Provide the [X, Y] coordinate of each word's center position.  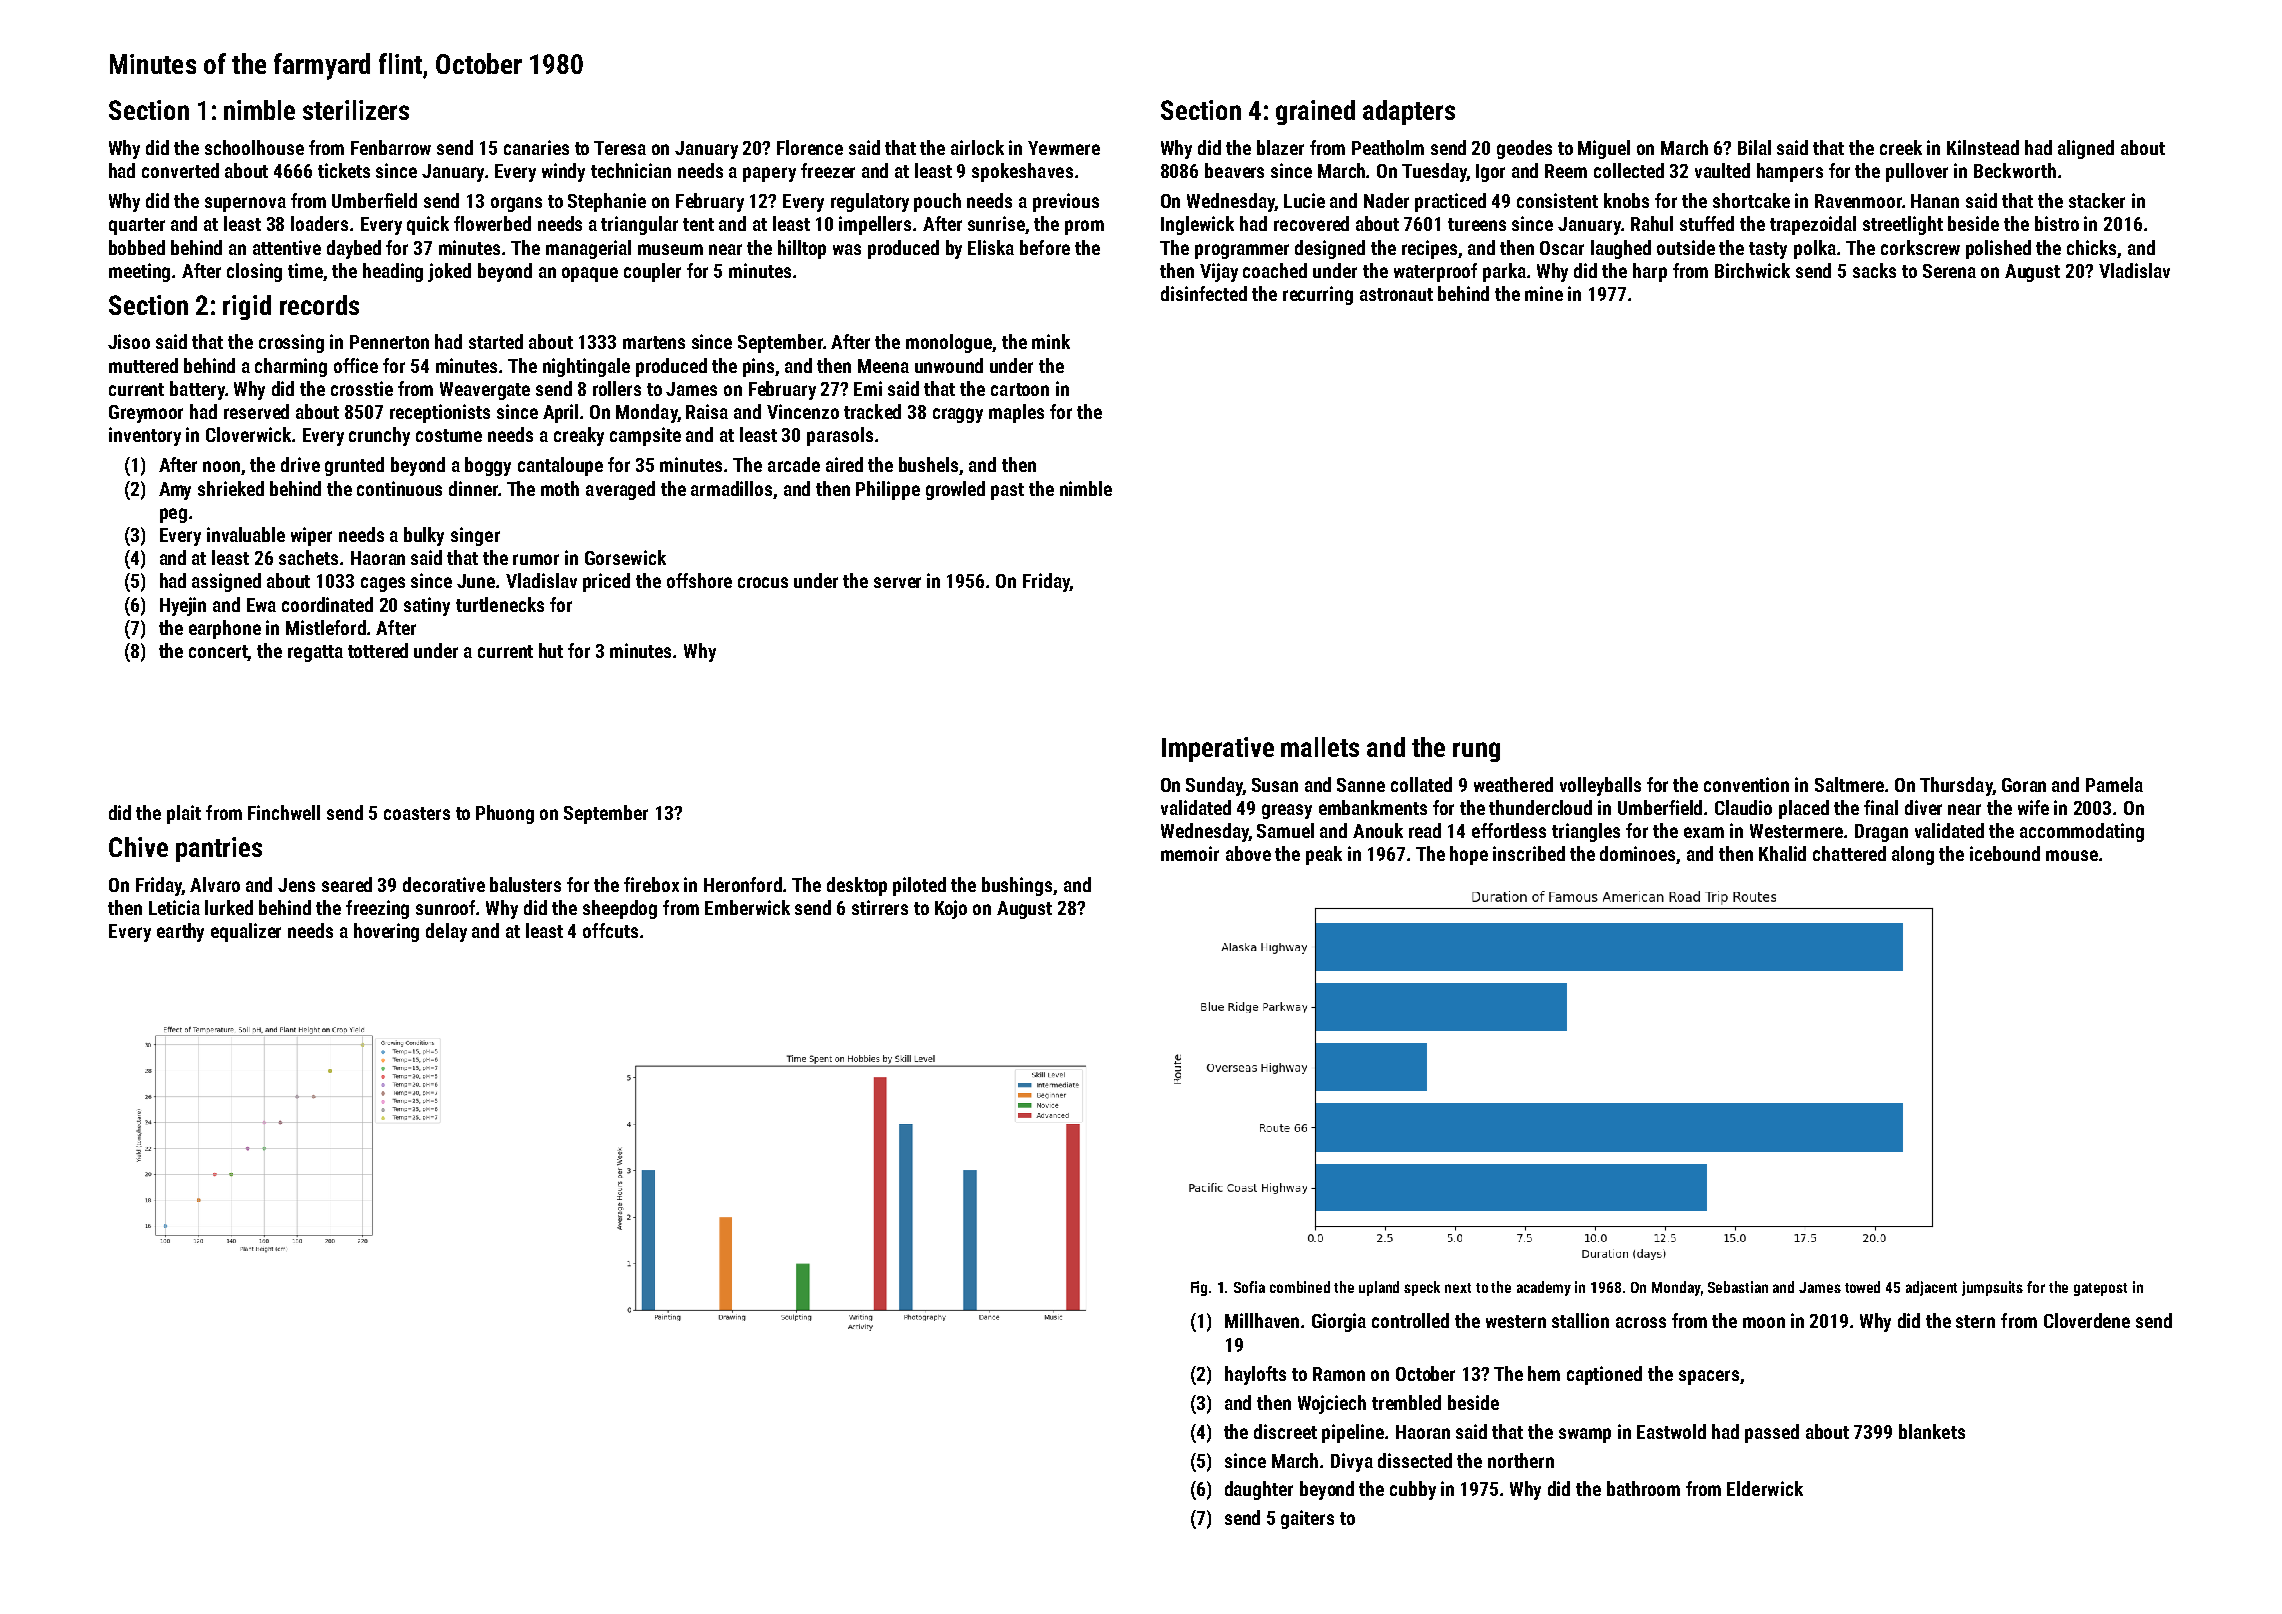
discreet [1285, 1431]
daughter [1259, 1490]
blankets [1932, 1431]
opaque [590, 274]
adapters [1409, 112]
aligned [2086, 149]
